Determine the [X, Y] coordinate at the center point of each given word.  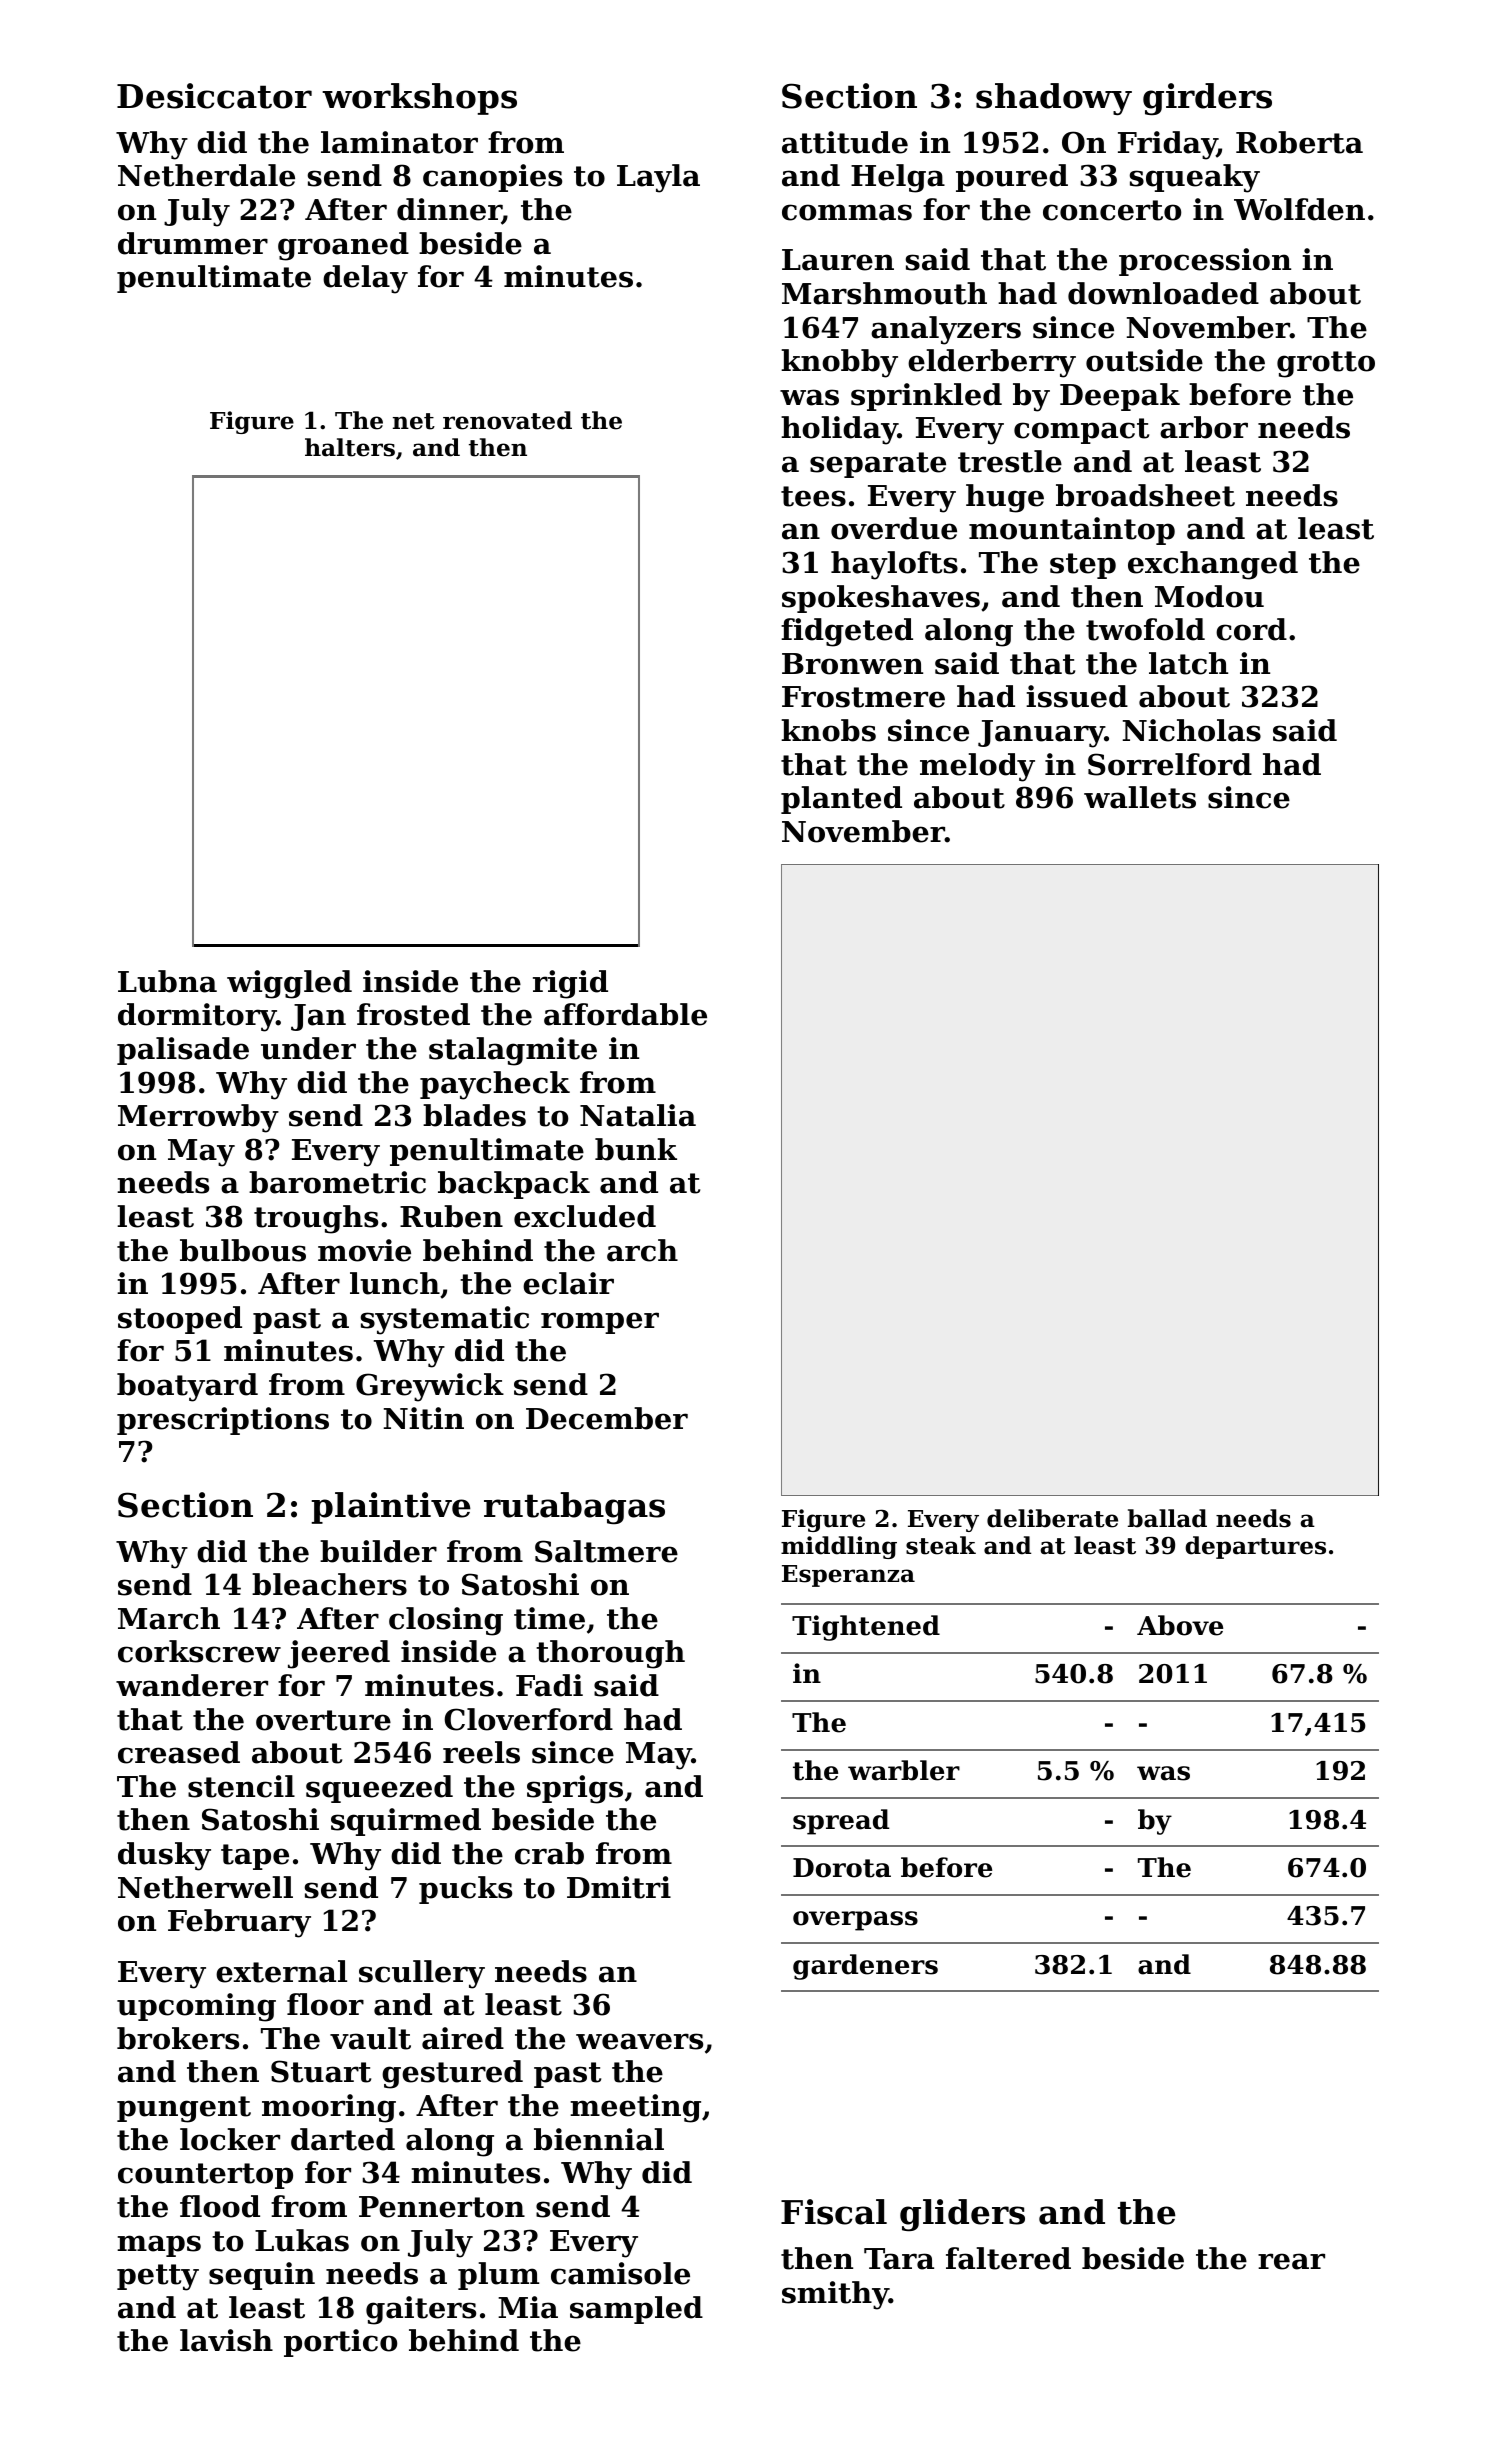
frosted [413, 1014]
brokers [178, 2038]
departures [1255, 1547]
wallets [1140, 797]
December [607, 1418]
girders [1207, 99]
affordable [625, 1014]
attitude [845, 142]
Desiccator [214, 96]
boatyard [187, 1387]
